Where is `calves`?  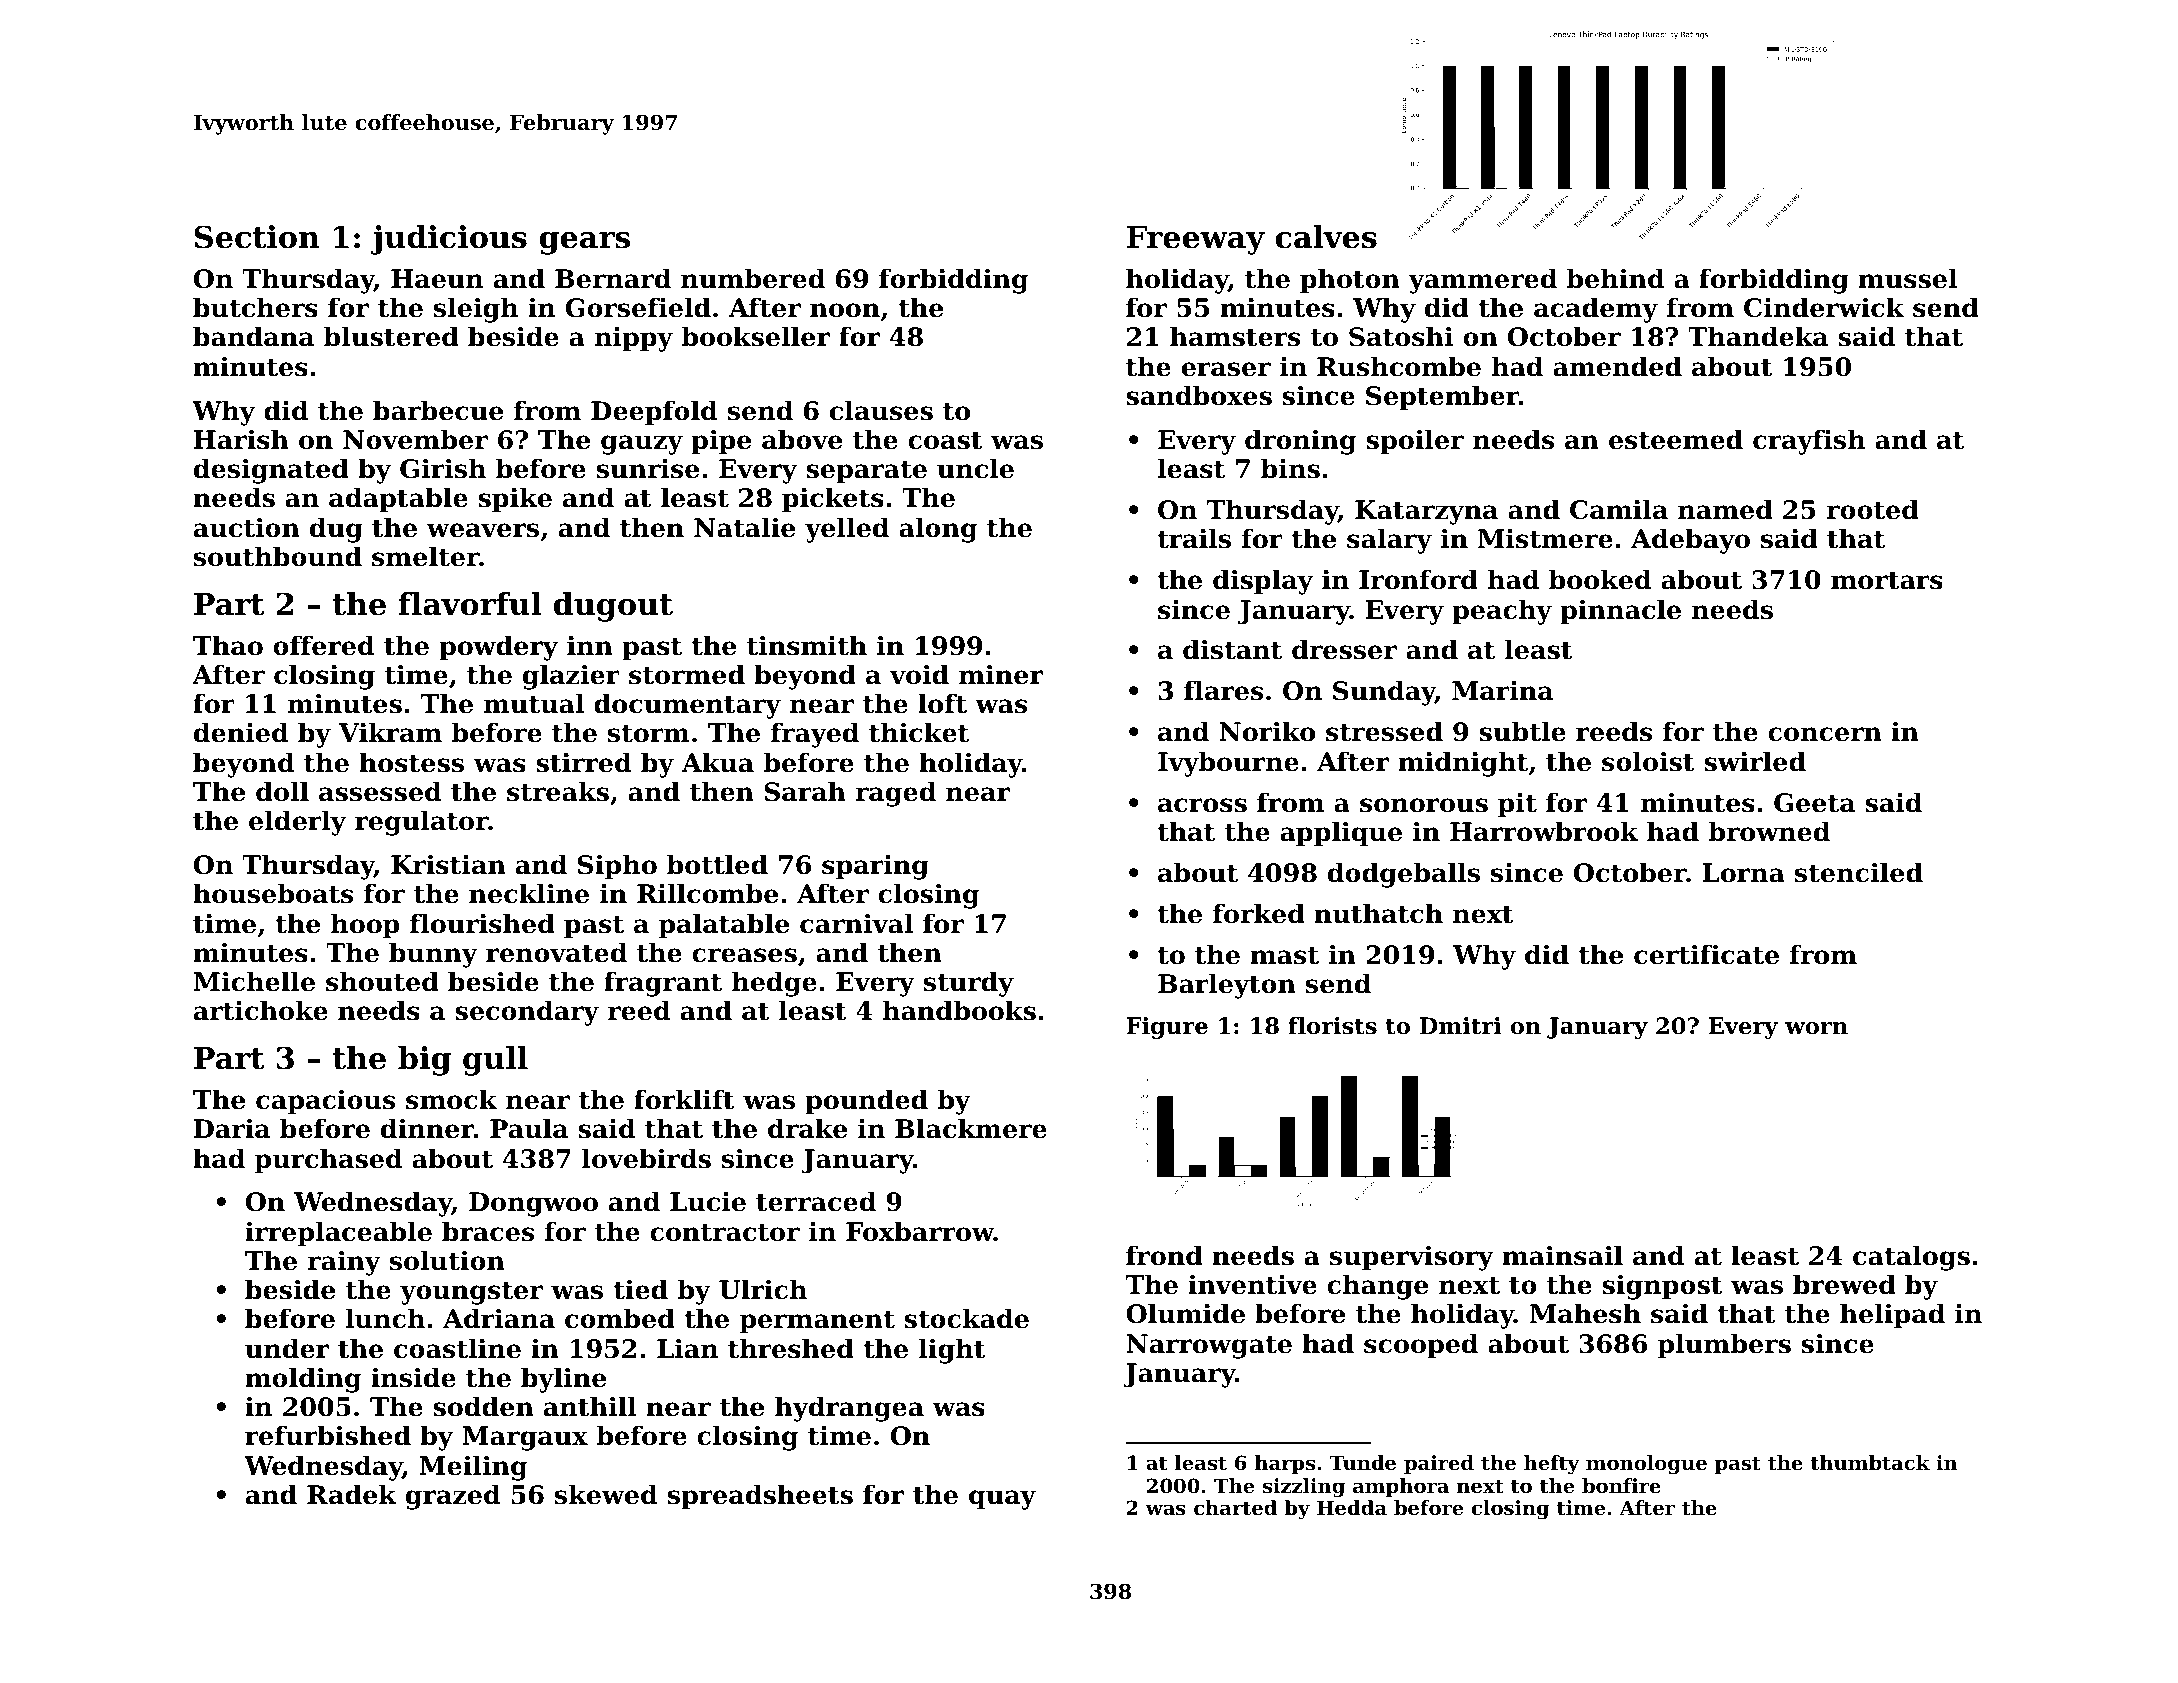
calves is located at coordinates (1326, 237).
